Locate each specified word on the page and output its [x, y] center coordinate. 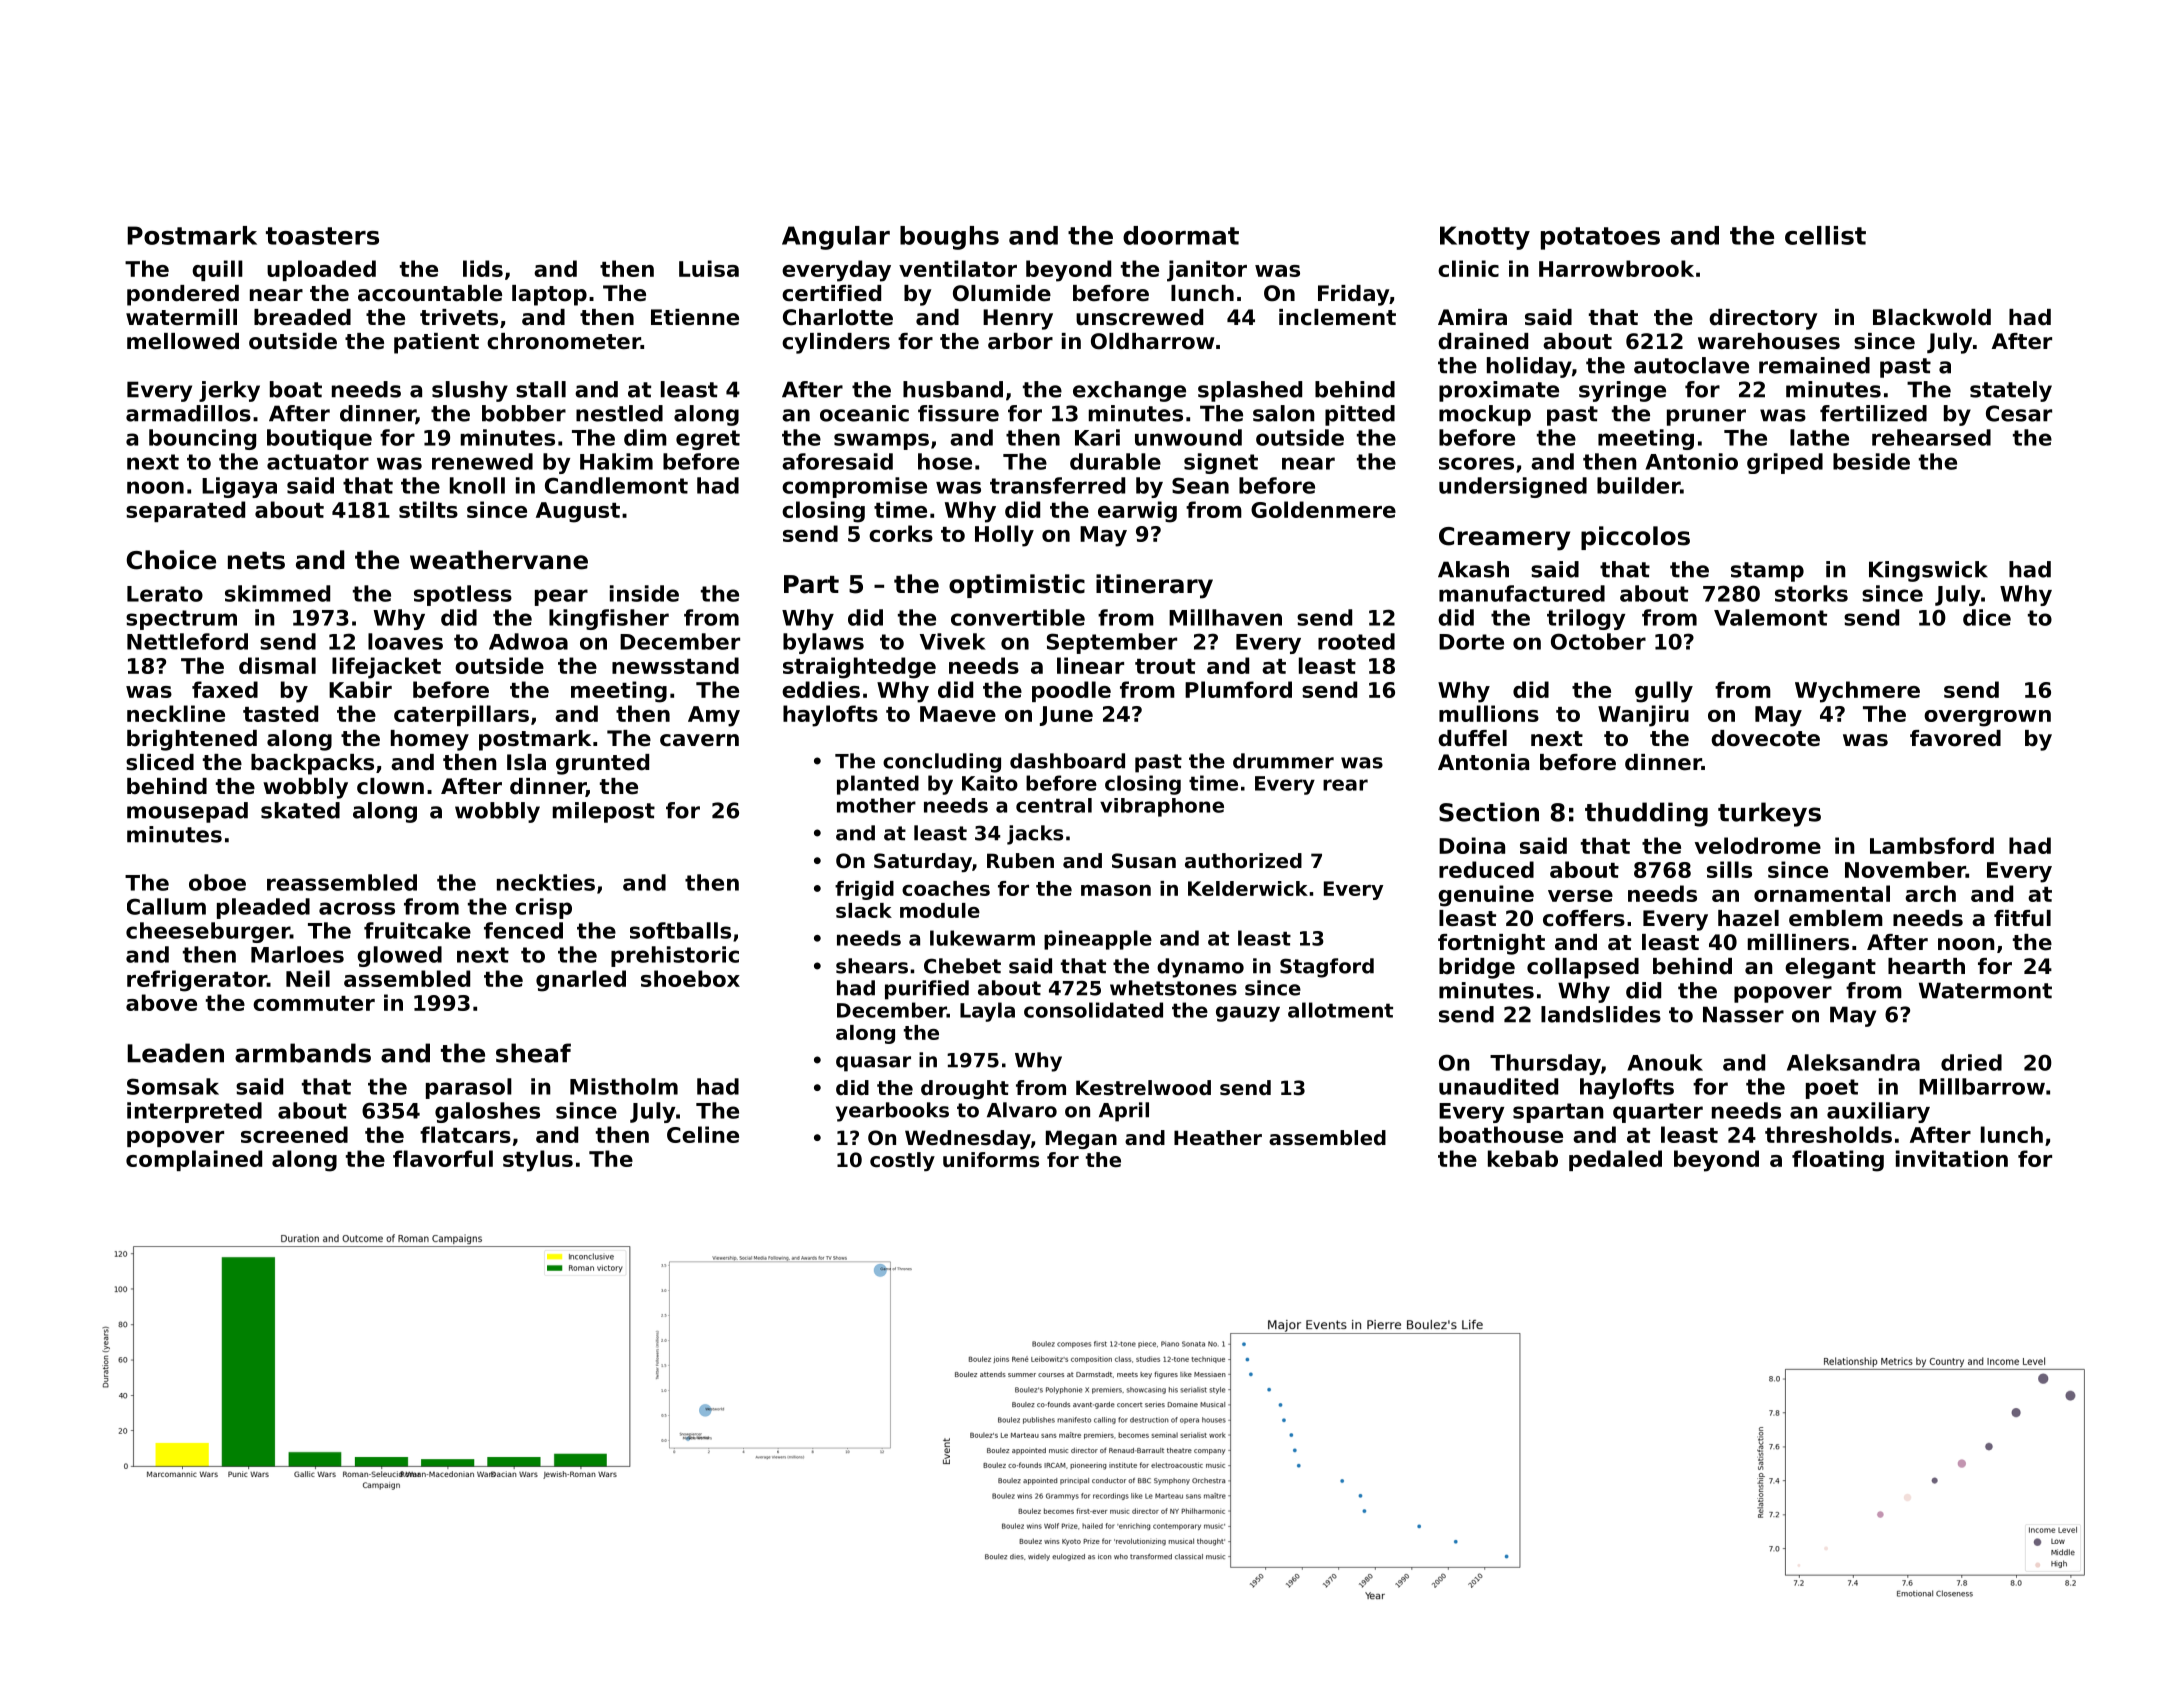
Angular [836, 238]
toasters [322, 236]
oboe [217, 882]
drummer [1283, 761]
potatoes [1600, 238]
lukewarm [982, 938]
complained [194, 1160]
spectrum [181, 620]
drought [965, 1089]
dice [1987, 617]
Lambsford [1932, 845]
